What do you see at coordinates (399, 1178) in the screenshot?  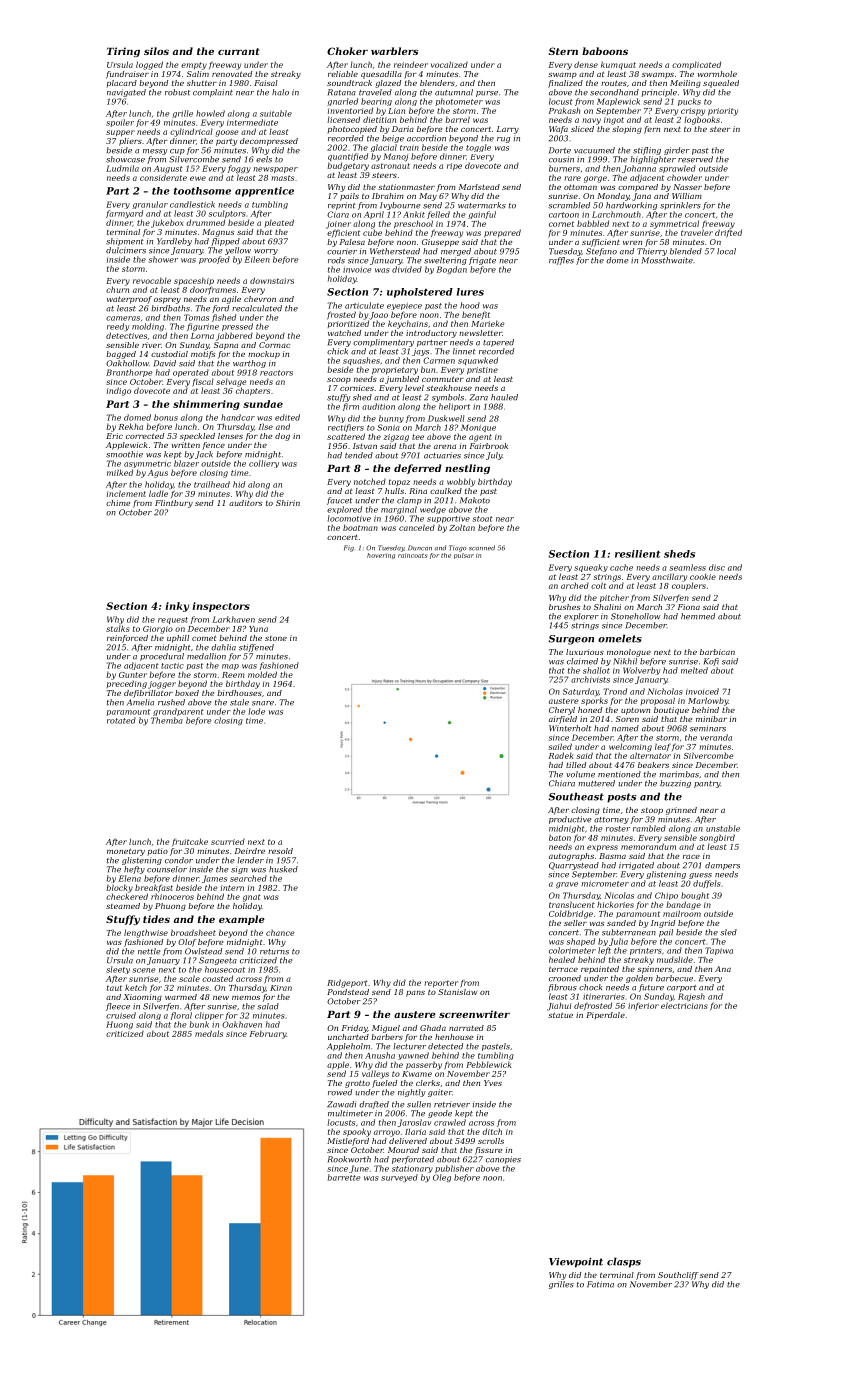 I see `surveyed` at bounding box center [399, 1178].
